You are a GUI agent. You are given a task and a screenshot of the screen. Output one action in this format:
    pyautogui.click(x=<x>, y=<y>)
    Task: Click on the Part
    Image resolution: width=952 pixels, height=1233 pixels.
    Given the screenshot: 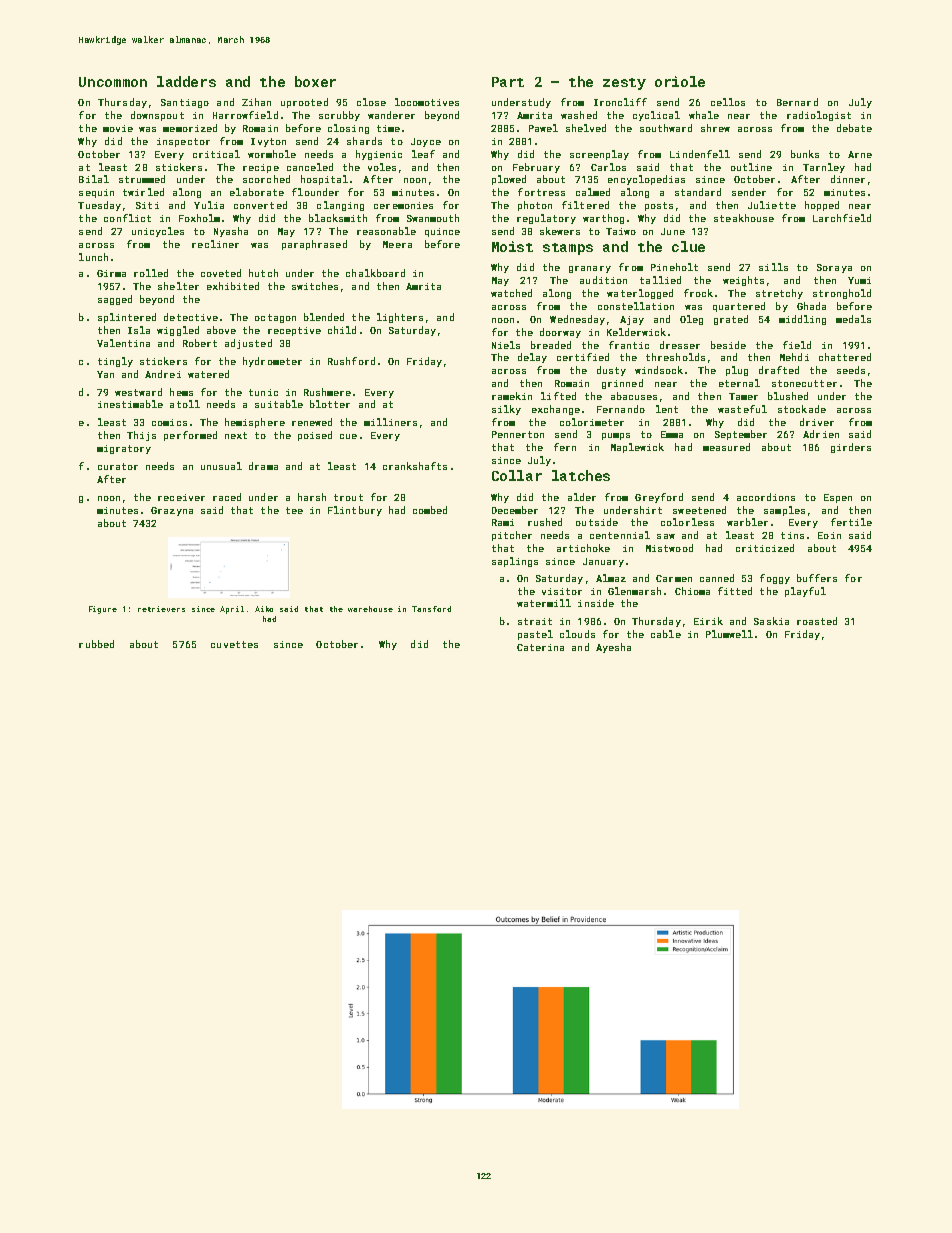 What is the action you would take?
    pyautogui.click(x=508, y=82)
